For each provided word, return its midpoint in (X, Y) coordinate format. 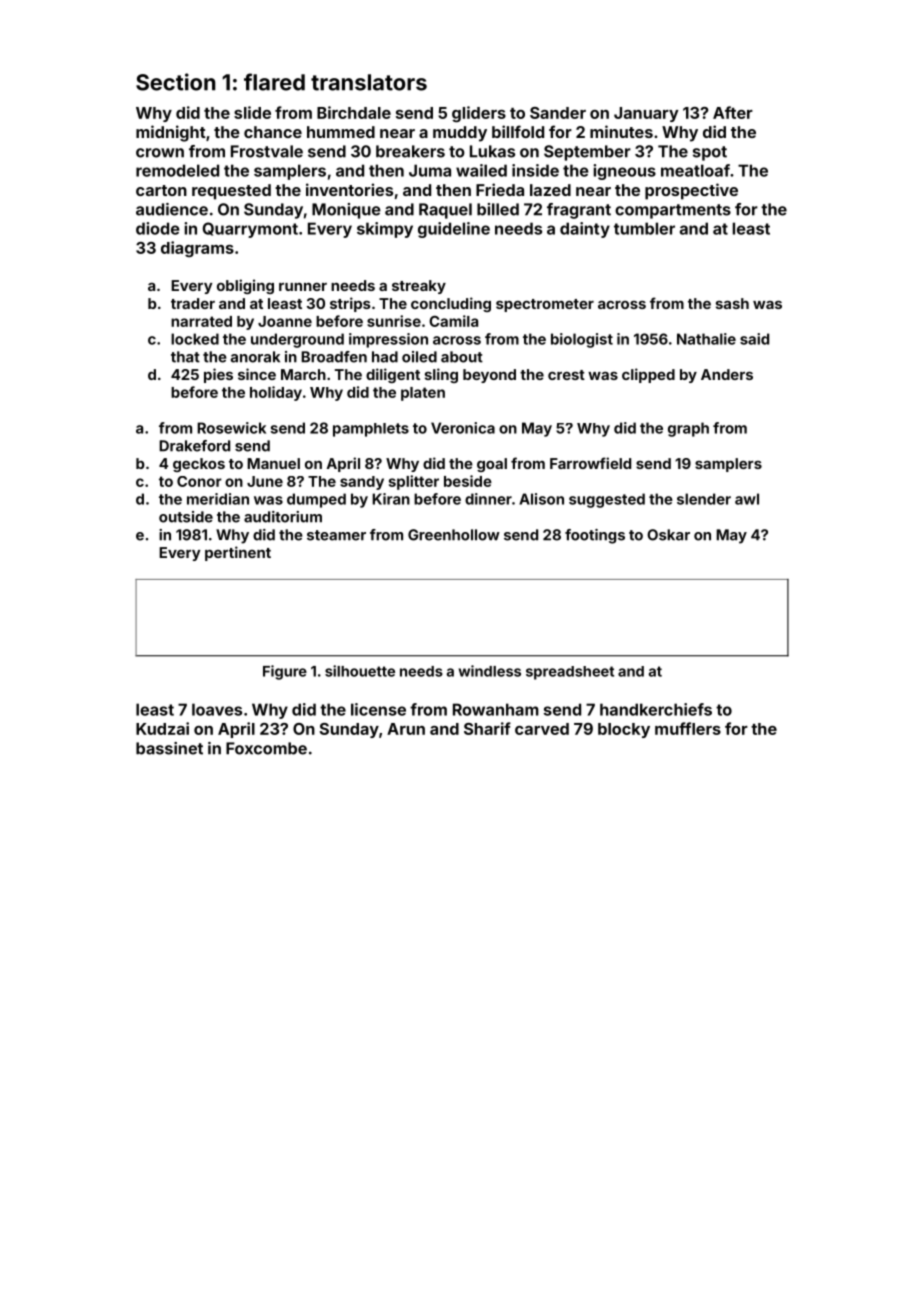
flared (274, 82)
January (646, 114)
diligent (393, 375)
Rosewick (231, 428)
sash (732, 303)
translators (369, 82)
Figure (285, 672)
